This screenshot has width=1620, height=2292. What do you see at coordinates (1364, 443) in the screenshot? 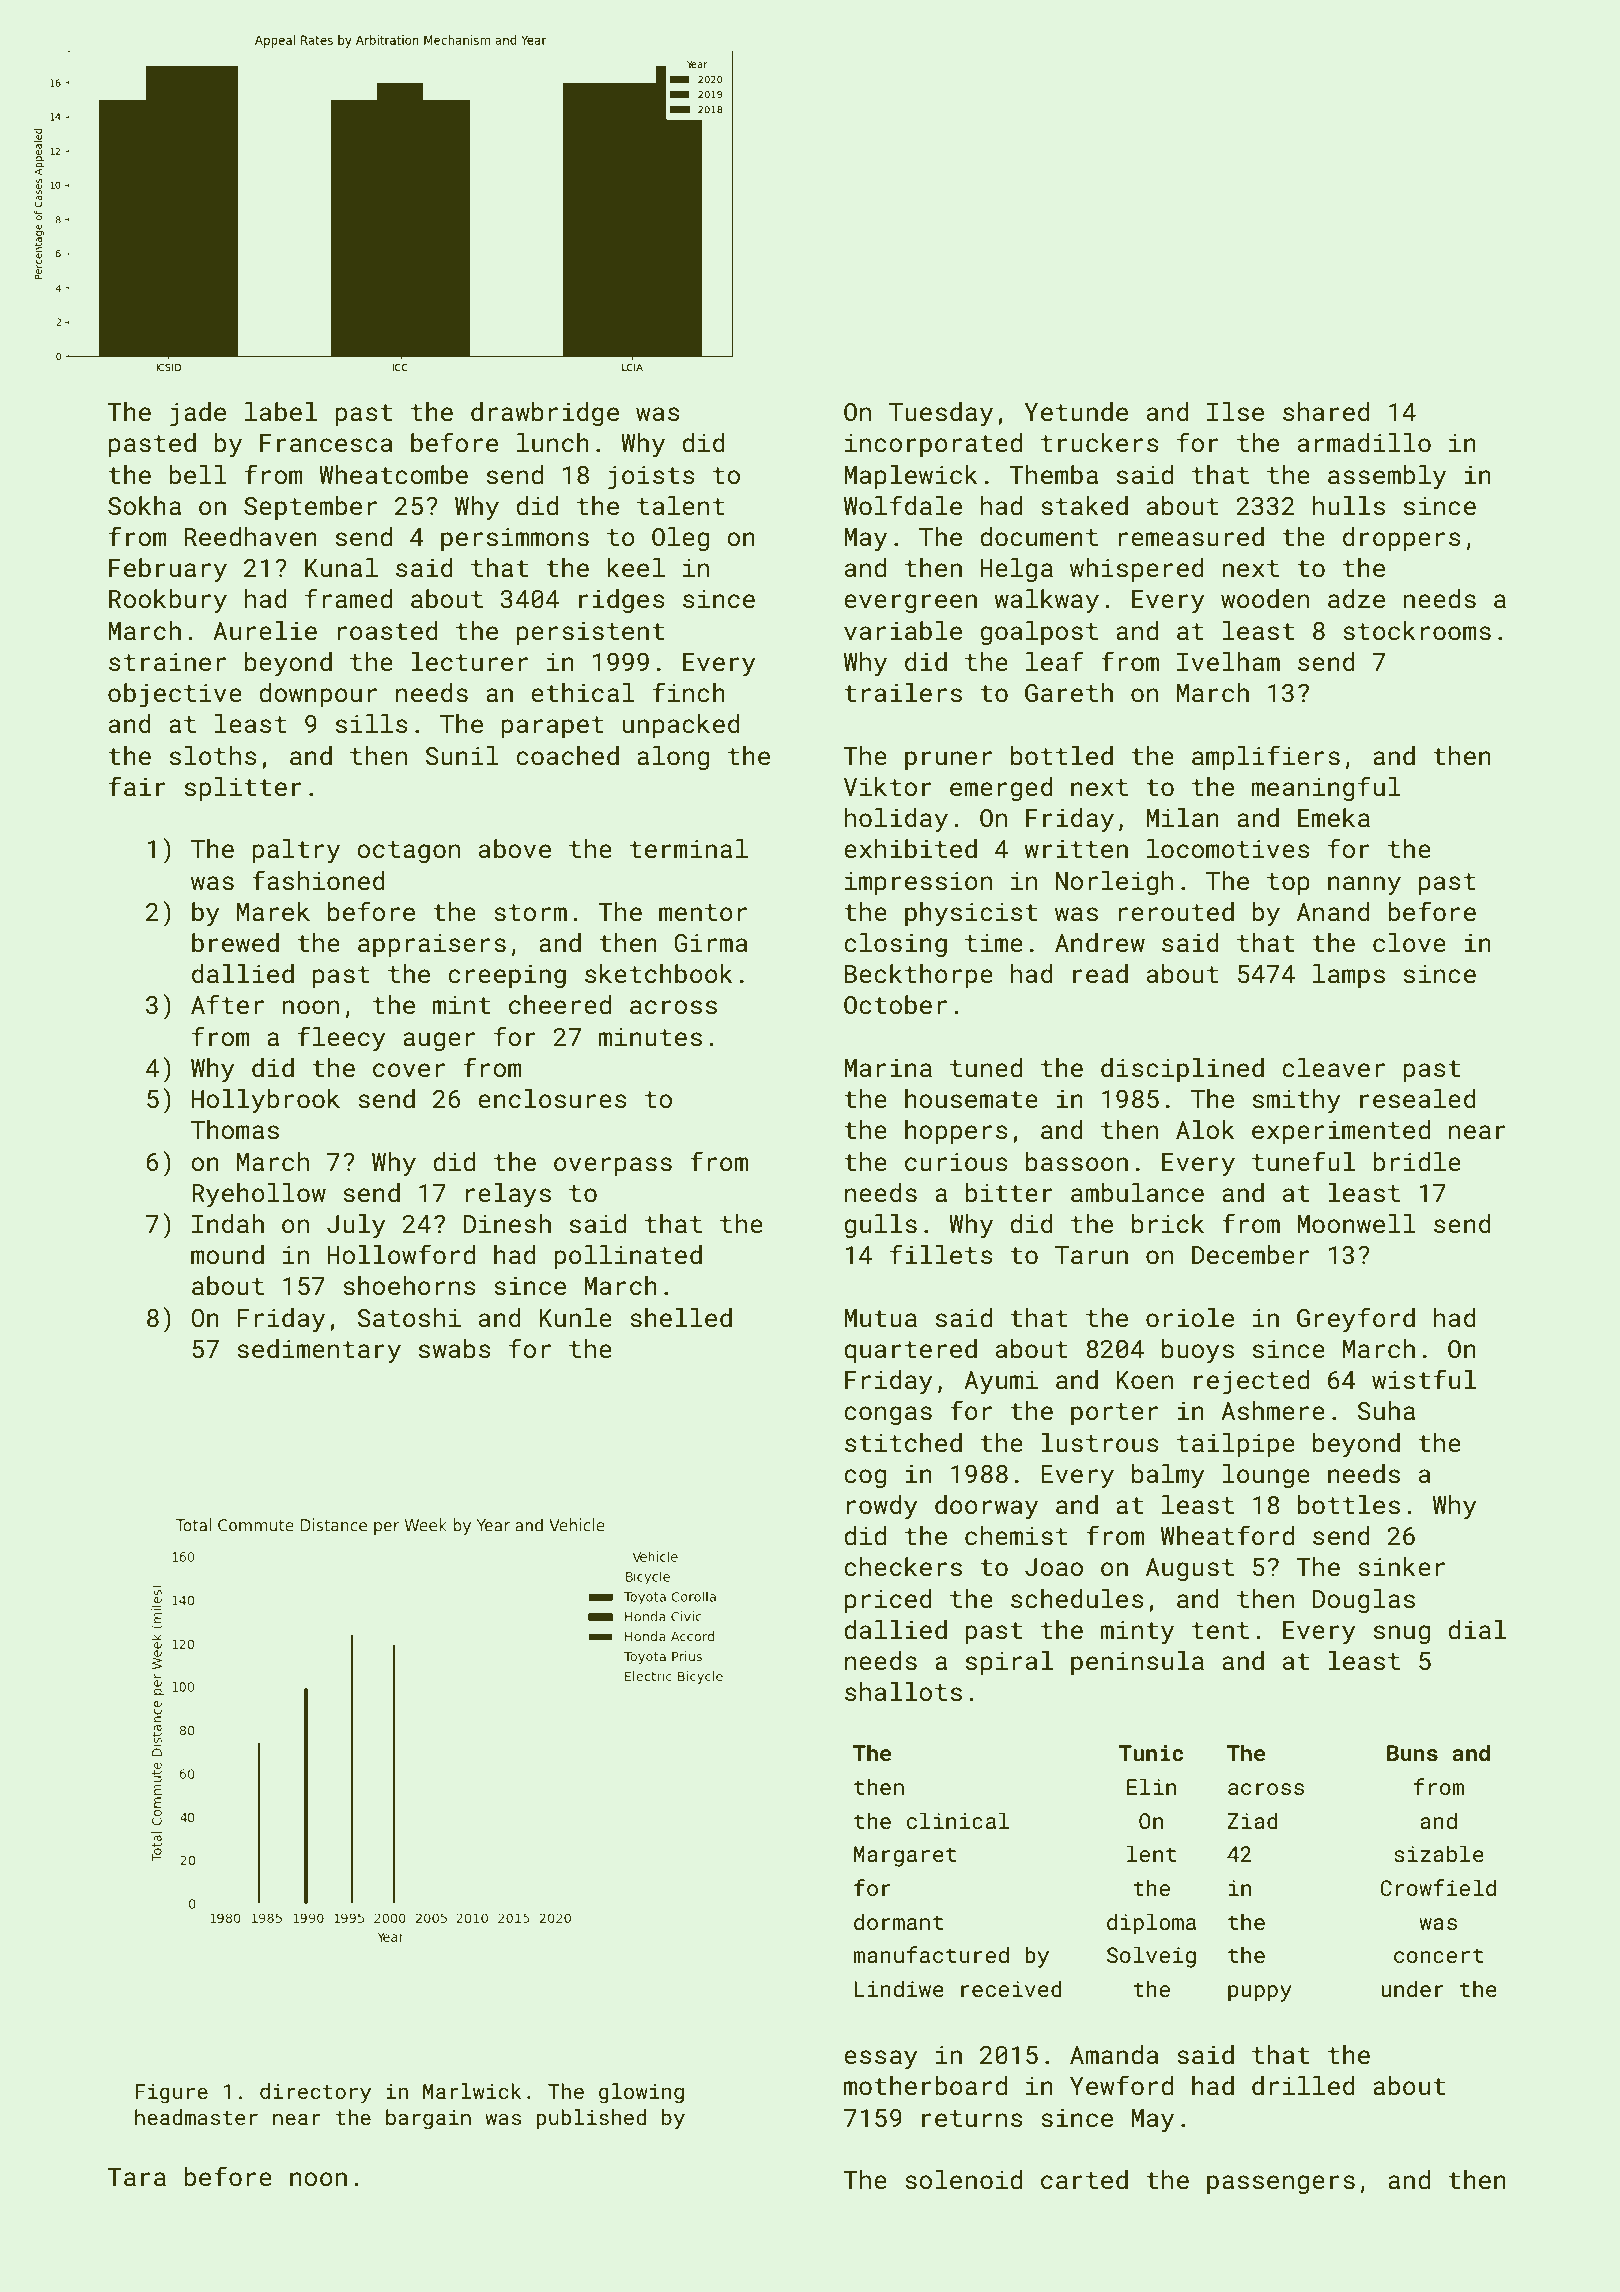
I see `armadillo` at bounding box center [1364, 443].
